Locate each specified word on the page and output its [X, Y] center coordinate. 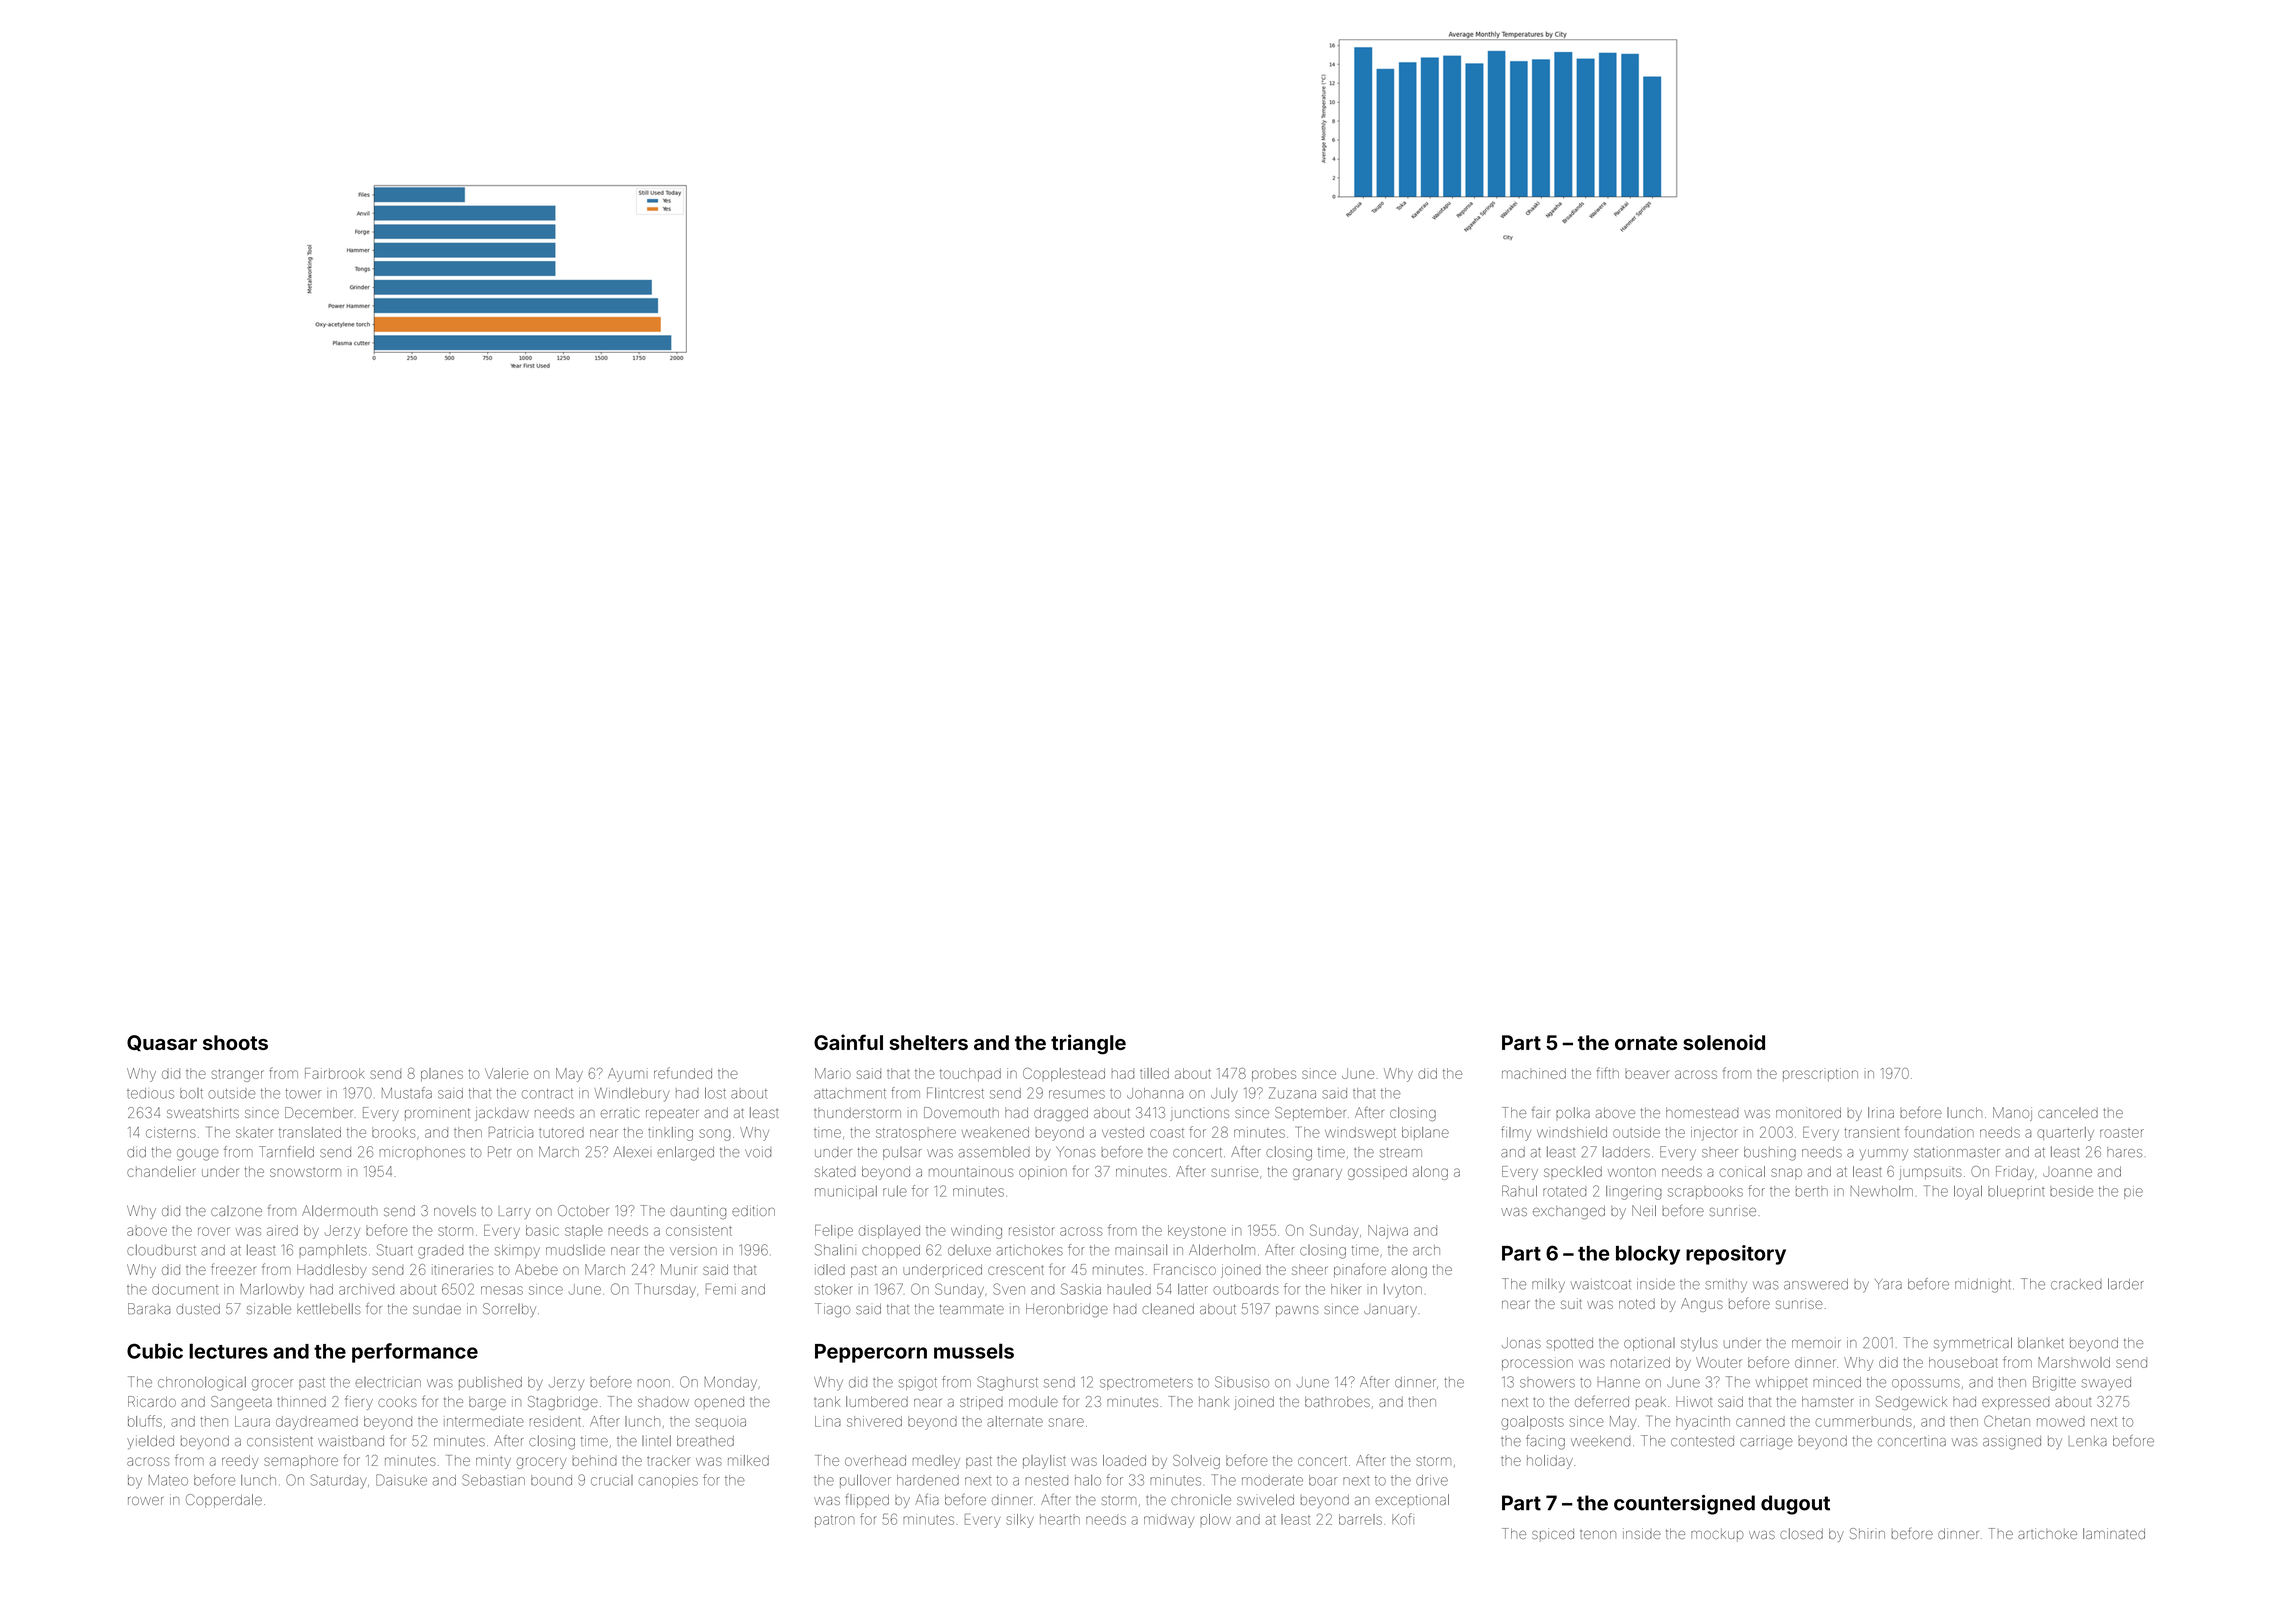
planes [442, 1074]
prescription [1820, 1074]
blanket [2041, 1342]
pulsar [902, 1153]
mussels [974, 1351]
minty [493, 1462]
